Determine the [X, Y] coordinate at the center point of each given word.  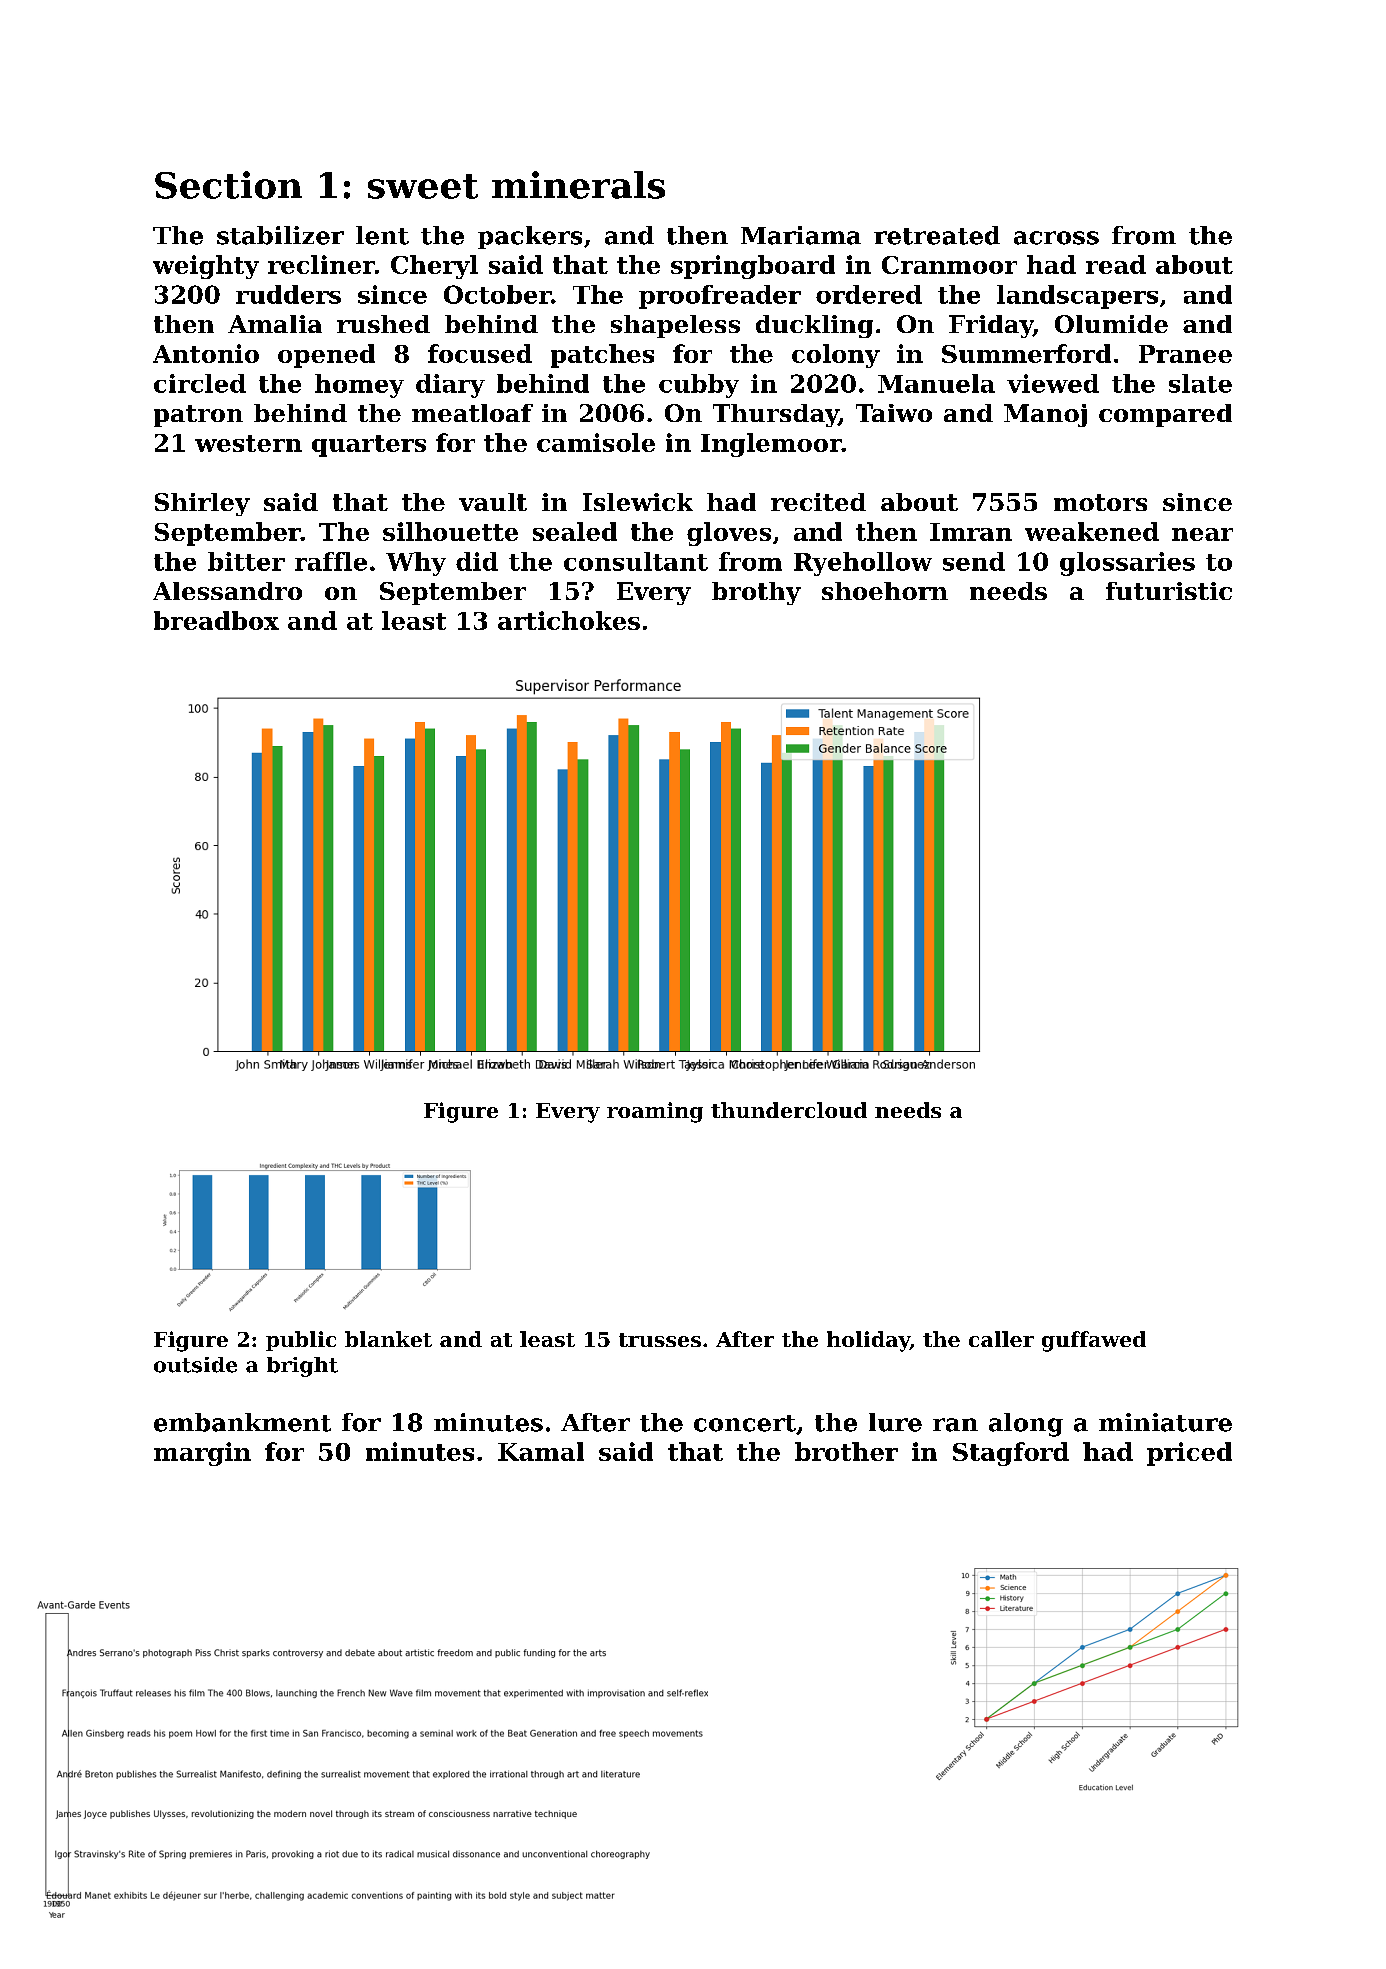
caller [1001, 1339]
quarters [369, 446]
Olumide [1111, 324]
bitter [246, 561]
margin [202, 1454]
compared [1165, 415]
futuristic [1169, 591]
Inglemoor [771, 445]
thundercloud [789, 1110]
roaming [655, 1112]
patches [602, 356]
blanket [388, 1339]
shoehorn [885, 591]
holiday [868, 1341]
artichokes [569, 620]
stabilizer [280, 235]
